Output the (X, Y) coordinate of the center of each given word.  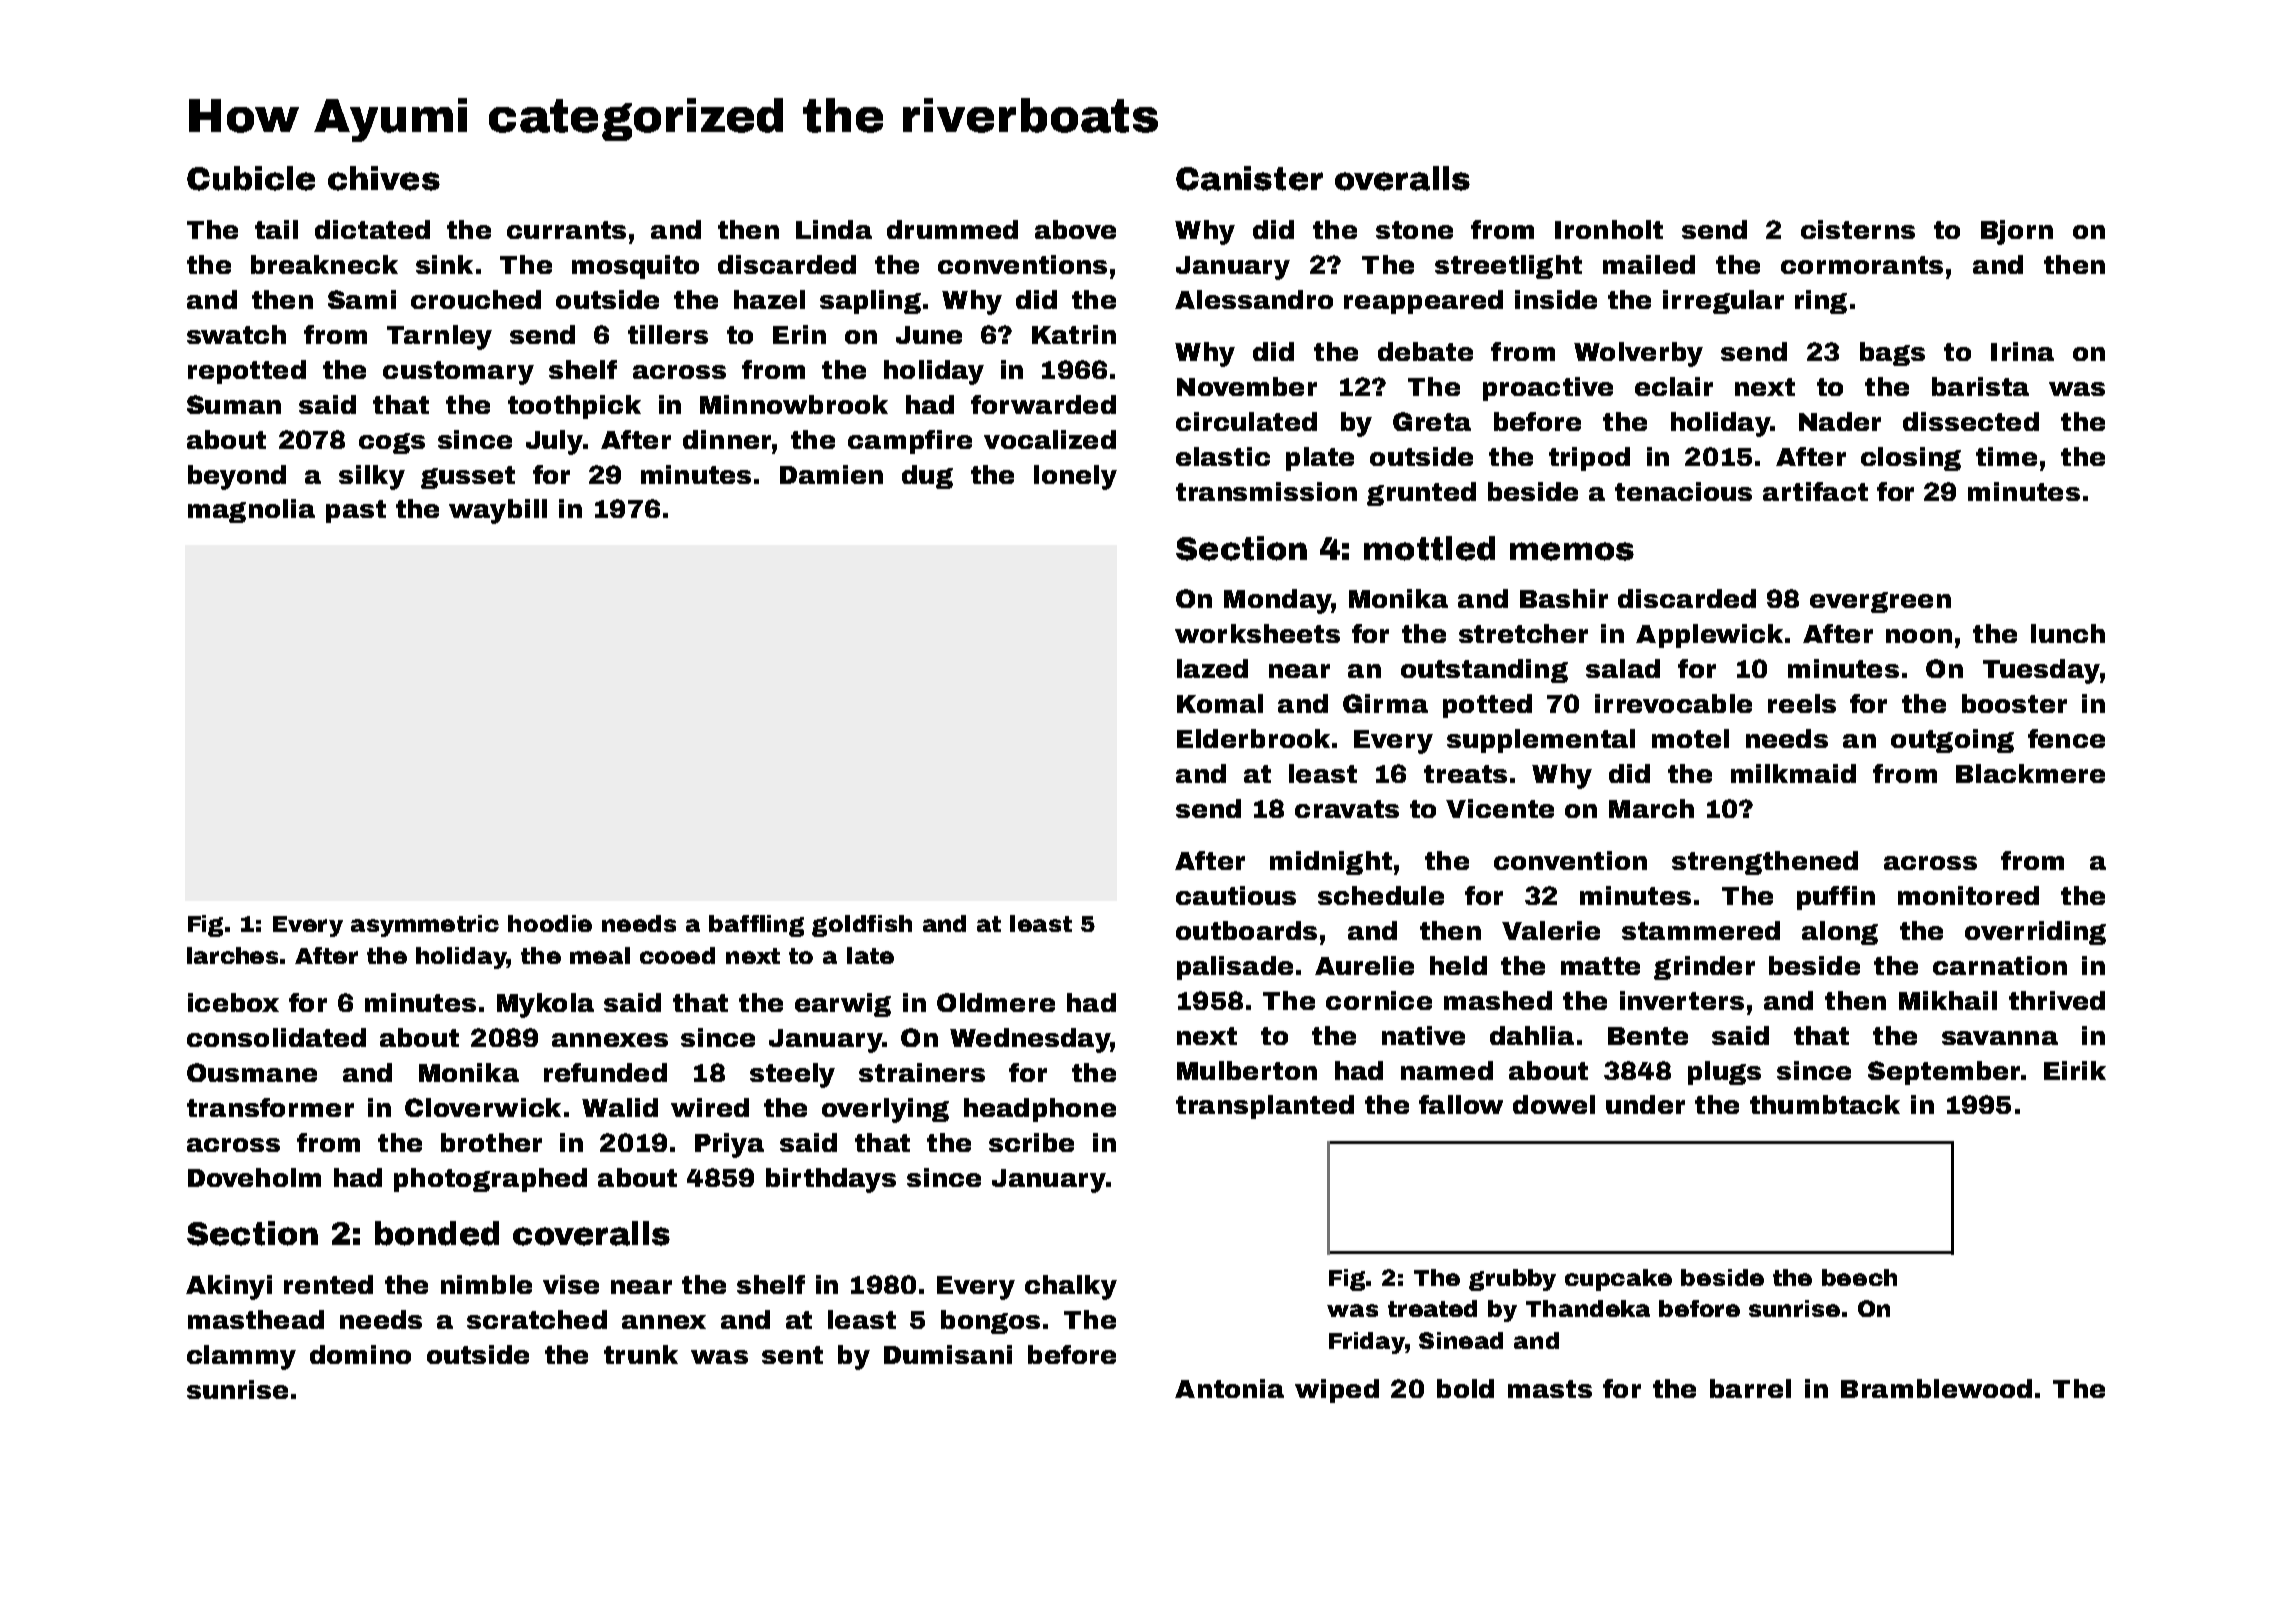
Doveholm (254, 1177)
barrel (1750, 1388)
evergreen (1880, 602)
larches (232, 955)
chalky (1071, 1287)
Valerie (1551, 930)
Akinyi (229, 1287)
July (554, 442)
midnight (1331, 863)
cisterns (1858, 229)
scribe (1031, 1142)
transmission (1266, 491)
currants (566, 230)
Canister (1249, 178)
